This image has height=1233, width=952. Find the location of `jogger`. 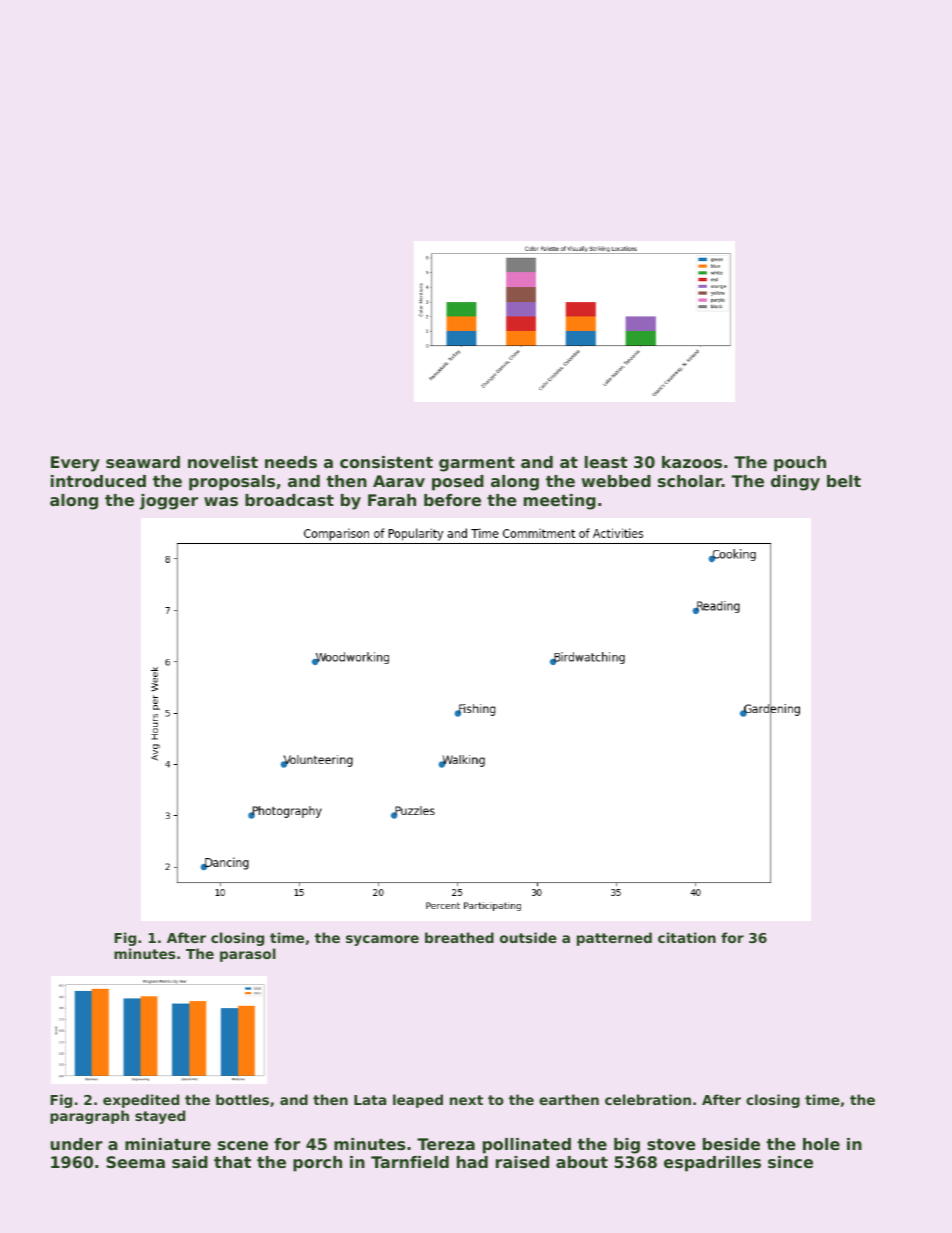

jogger is located at coordinates (168, 502).
